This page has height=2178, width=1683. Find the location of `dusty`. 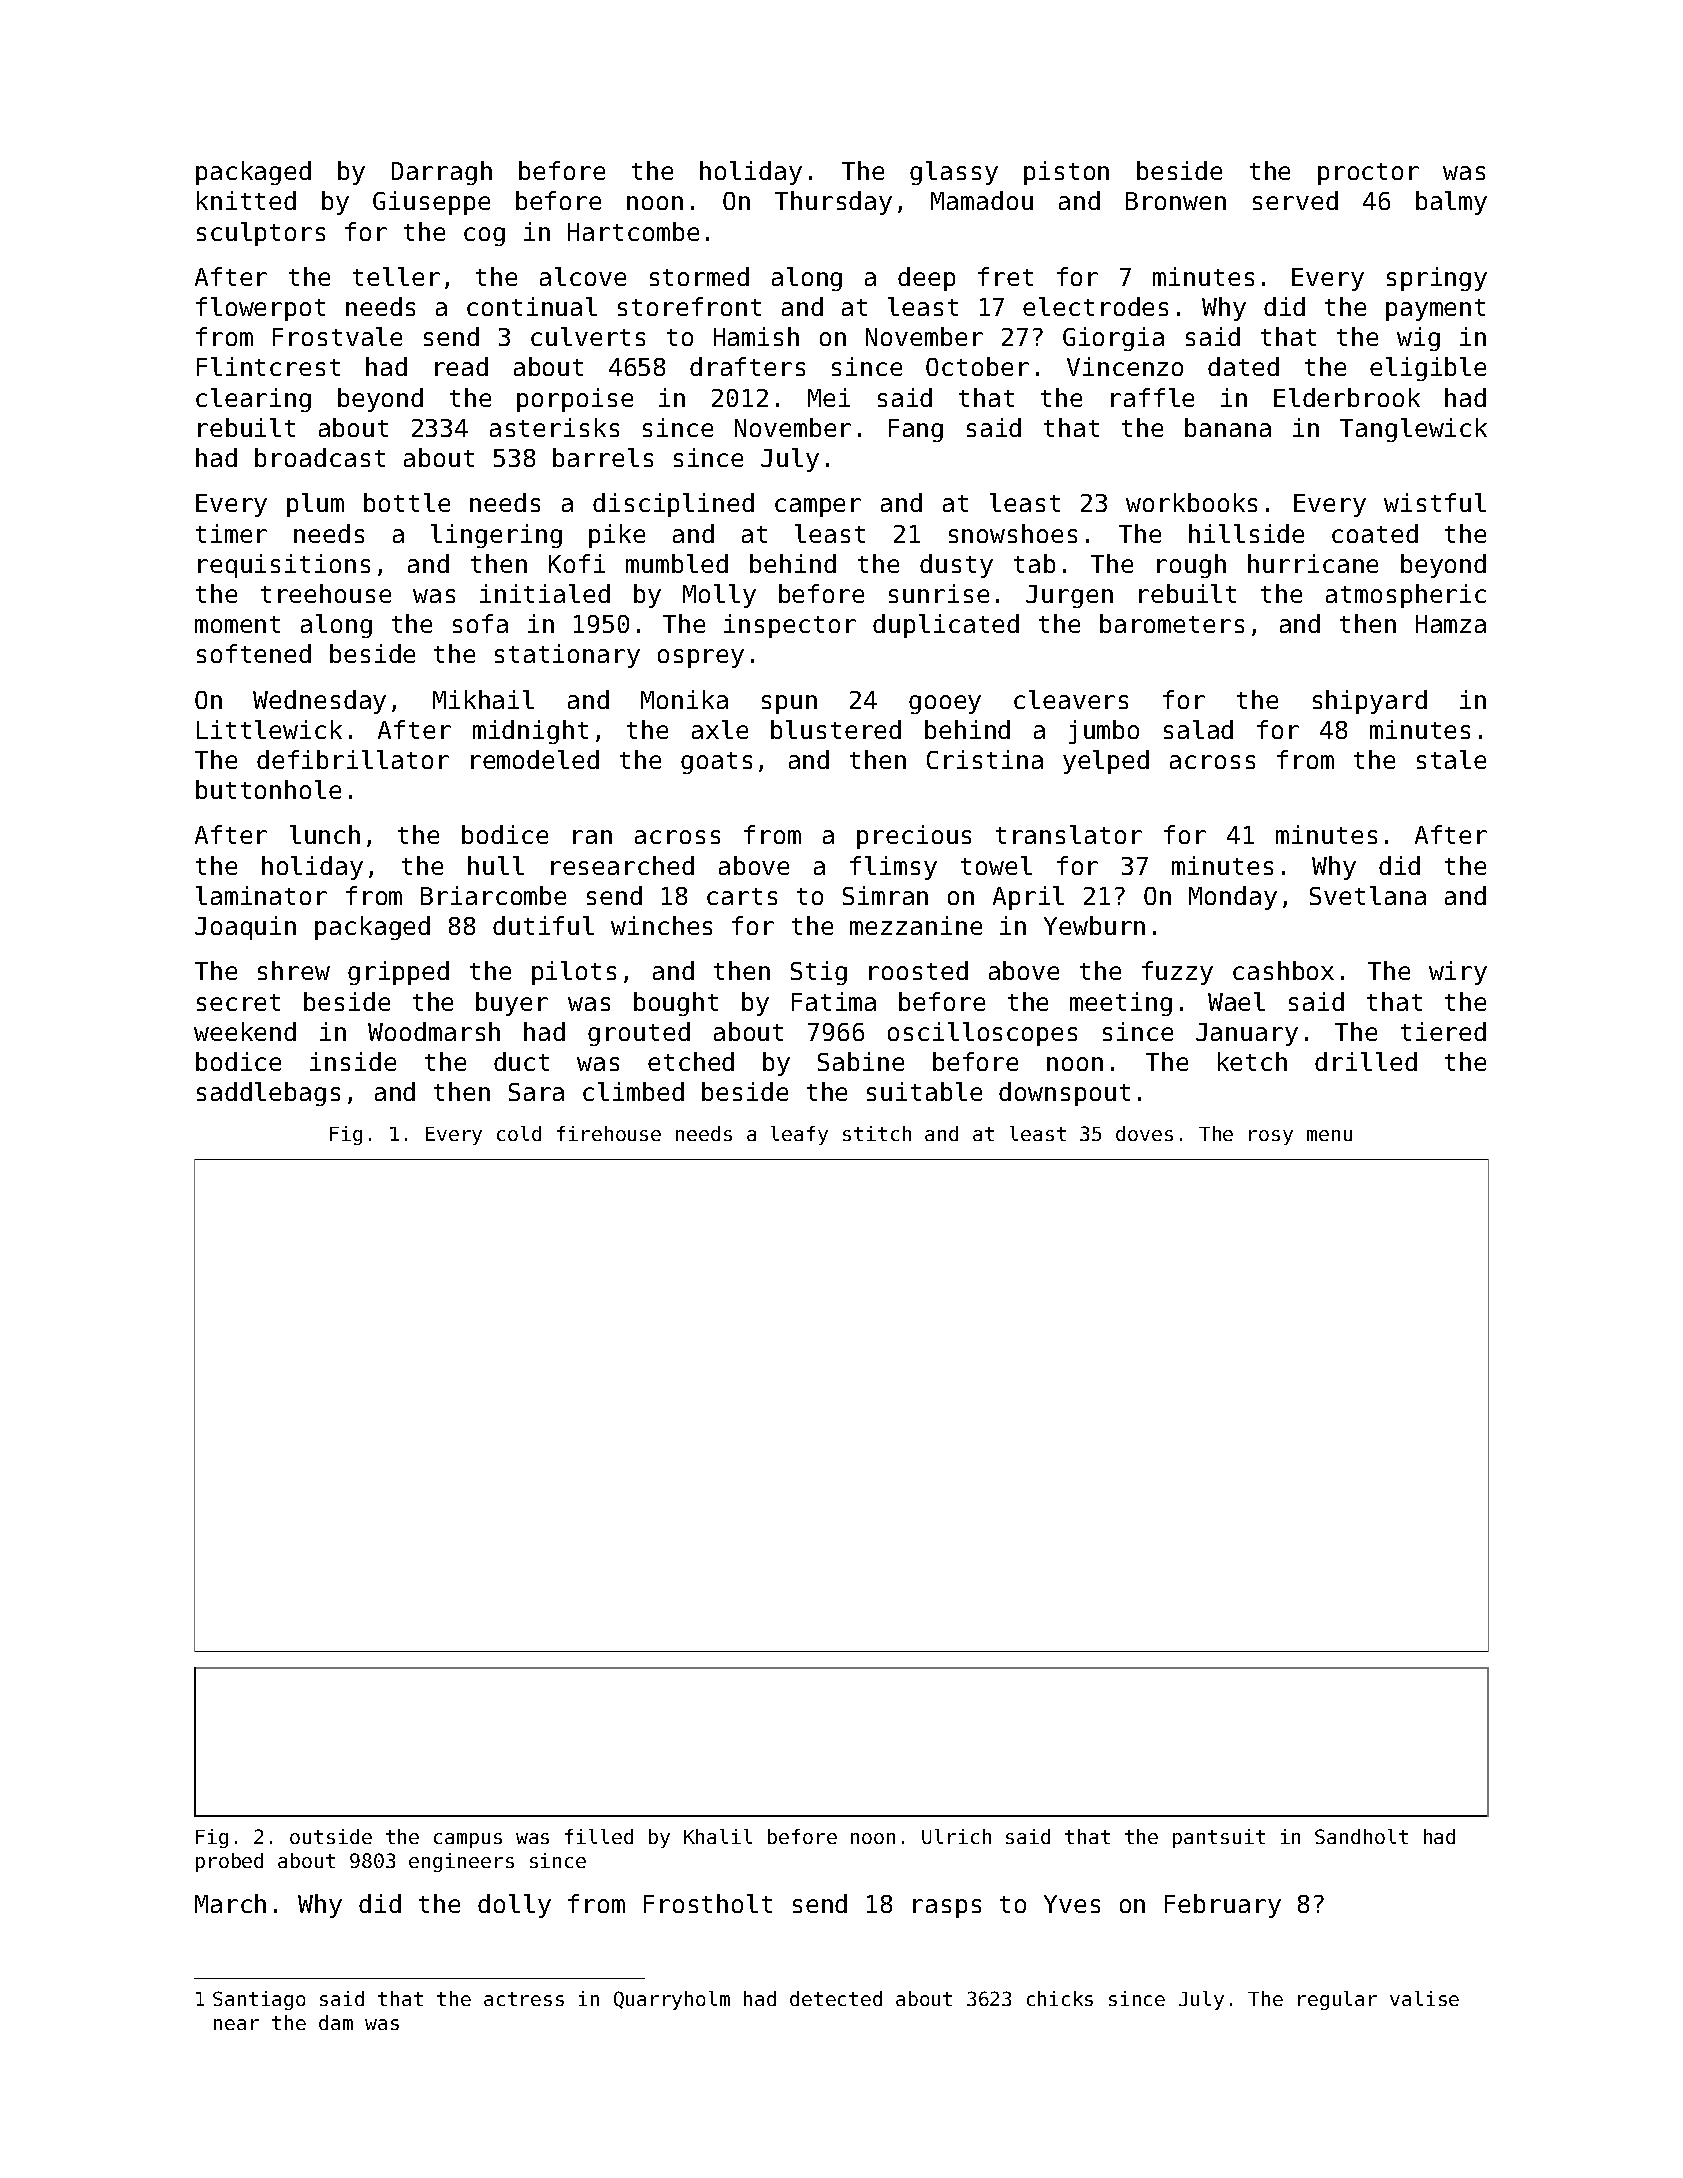

dusty is located at coordinates (956, 566).
